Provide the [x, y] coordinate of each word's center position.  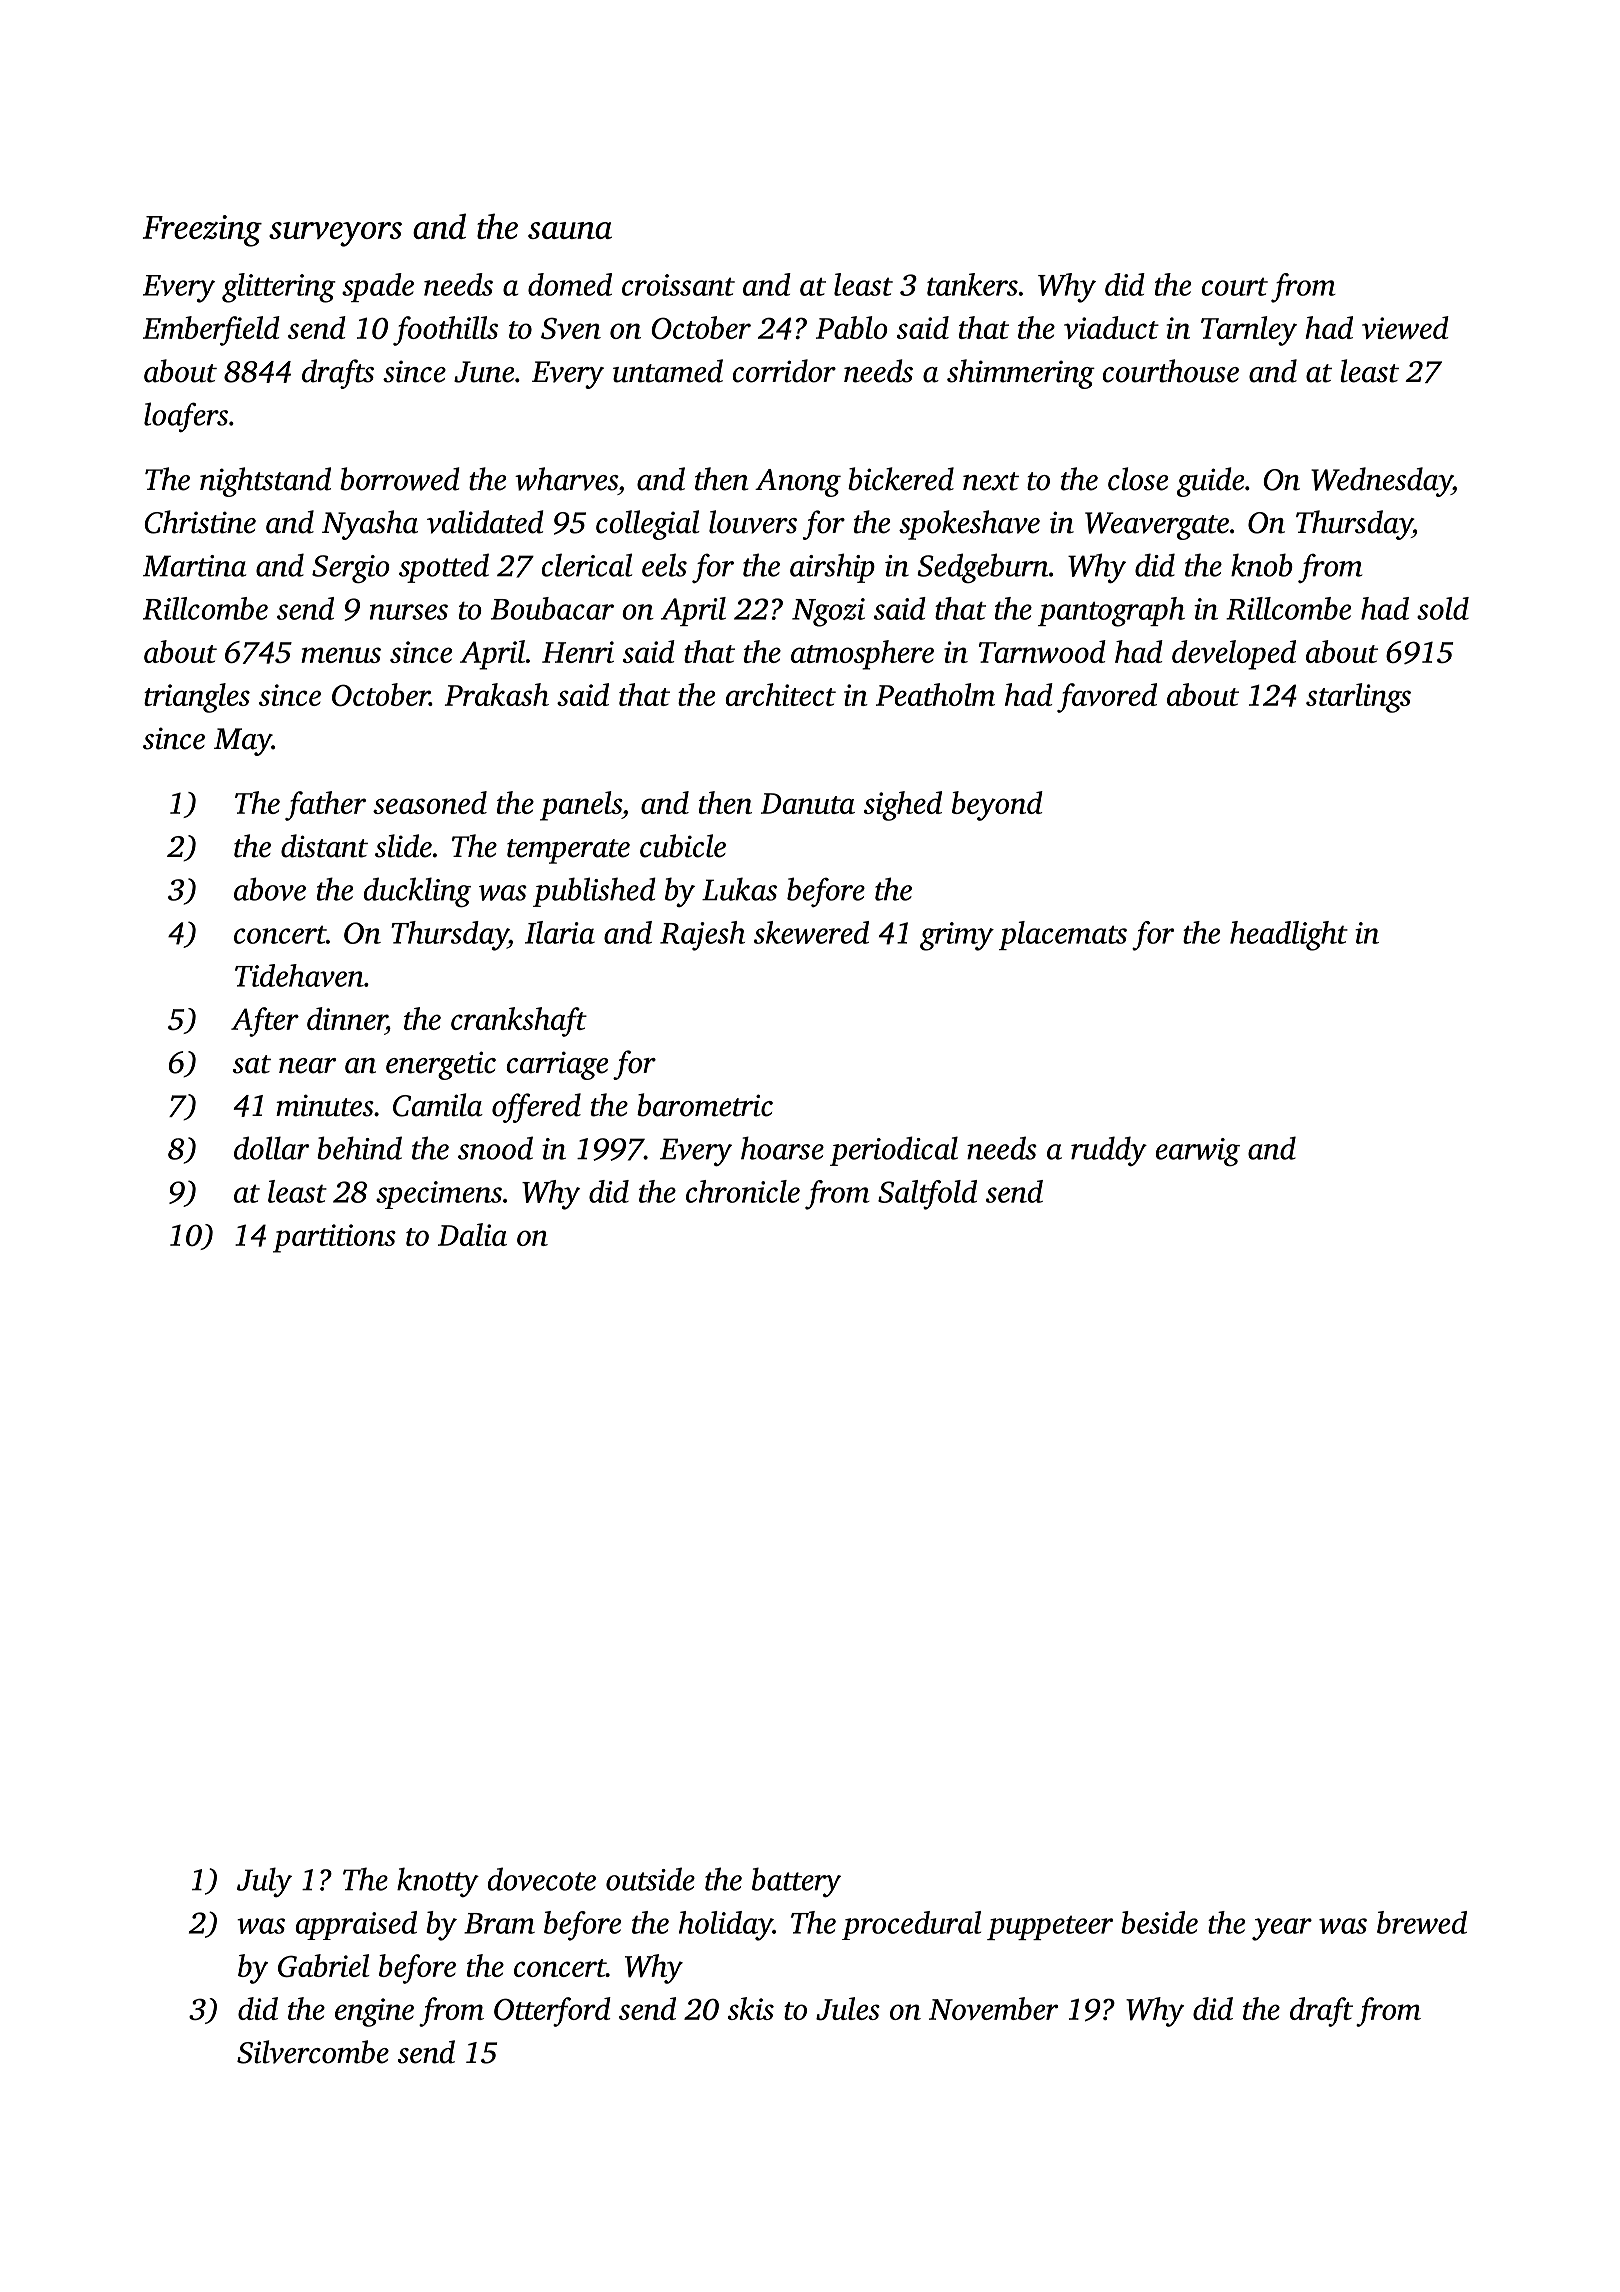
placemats [1063, 935]
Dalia [472, 1234]
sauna [570, 230]
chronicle [743, 1191]
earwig [1198, 1152]
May [243, 742]
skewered [811, 932]
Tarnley [1249, 331]
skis [751, 2008]
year [1282, 1929]
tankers [972, 284]
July [264, 1882]
